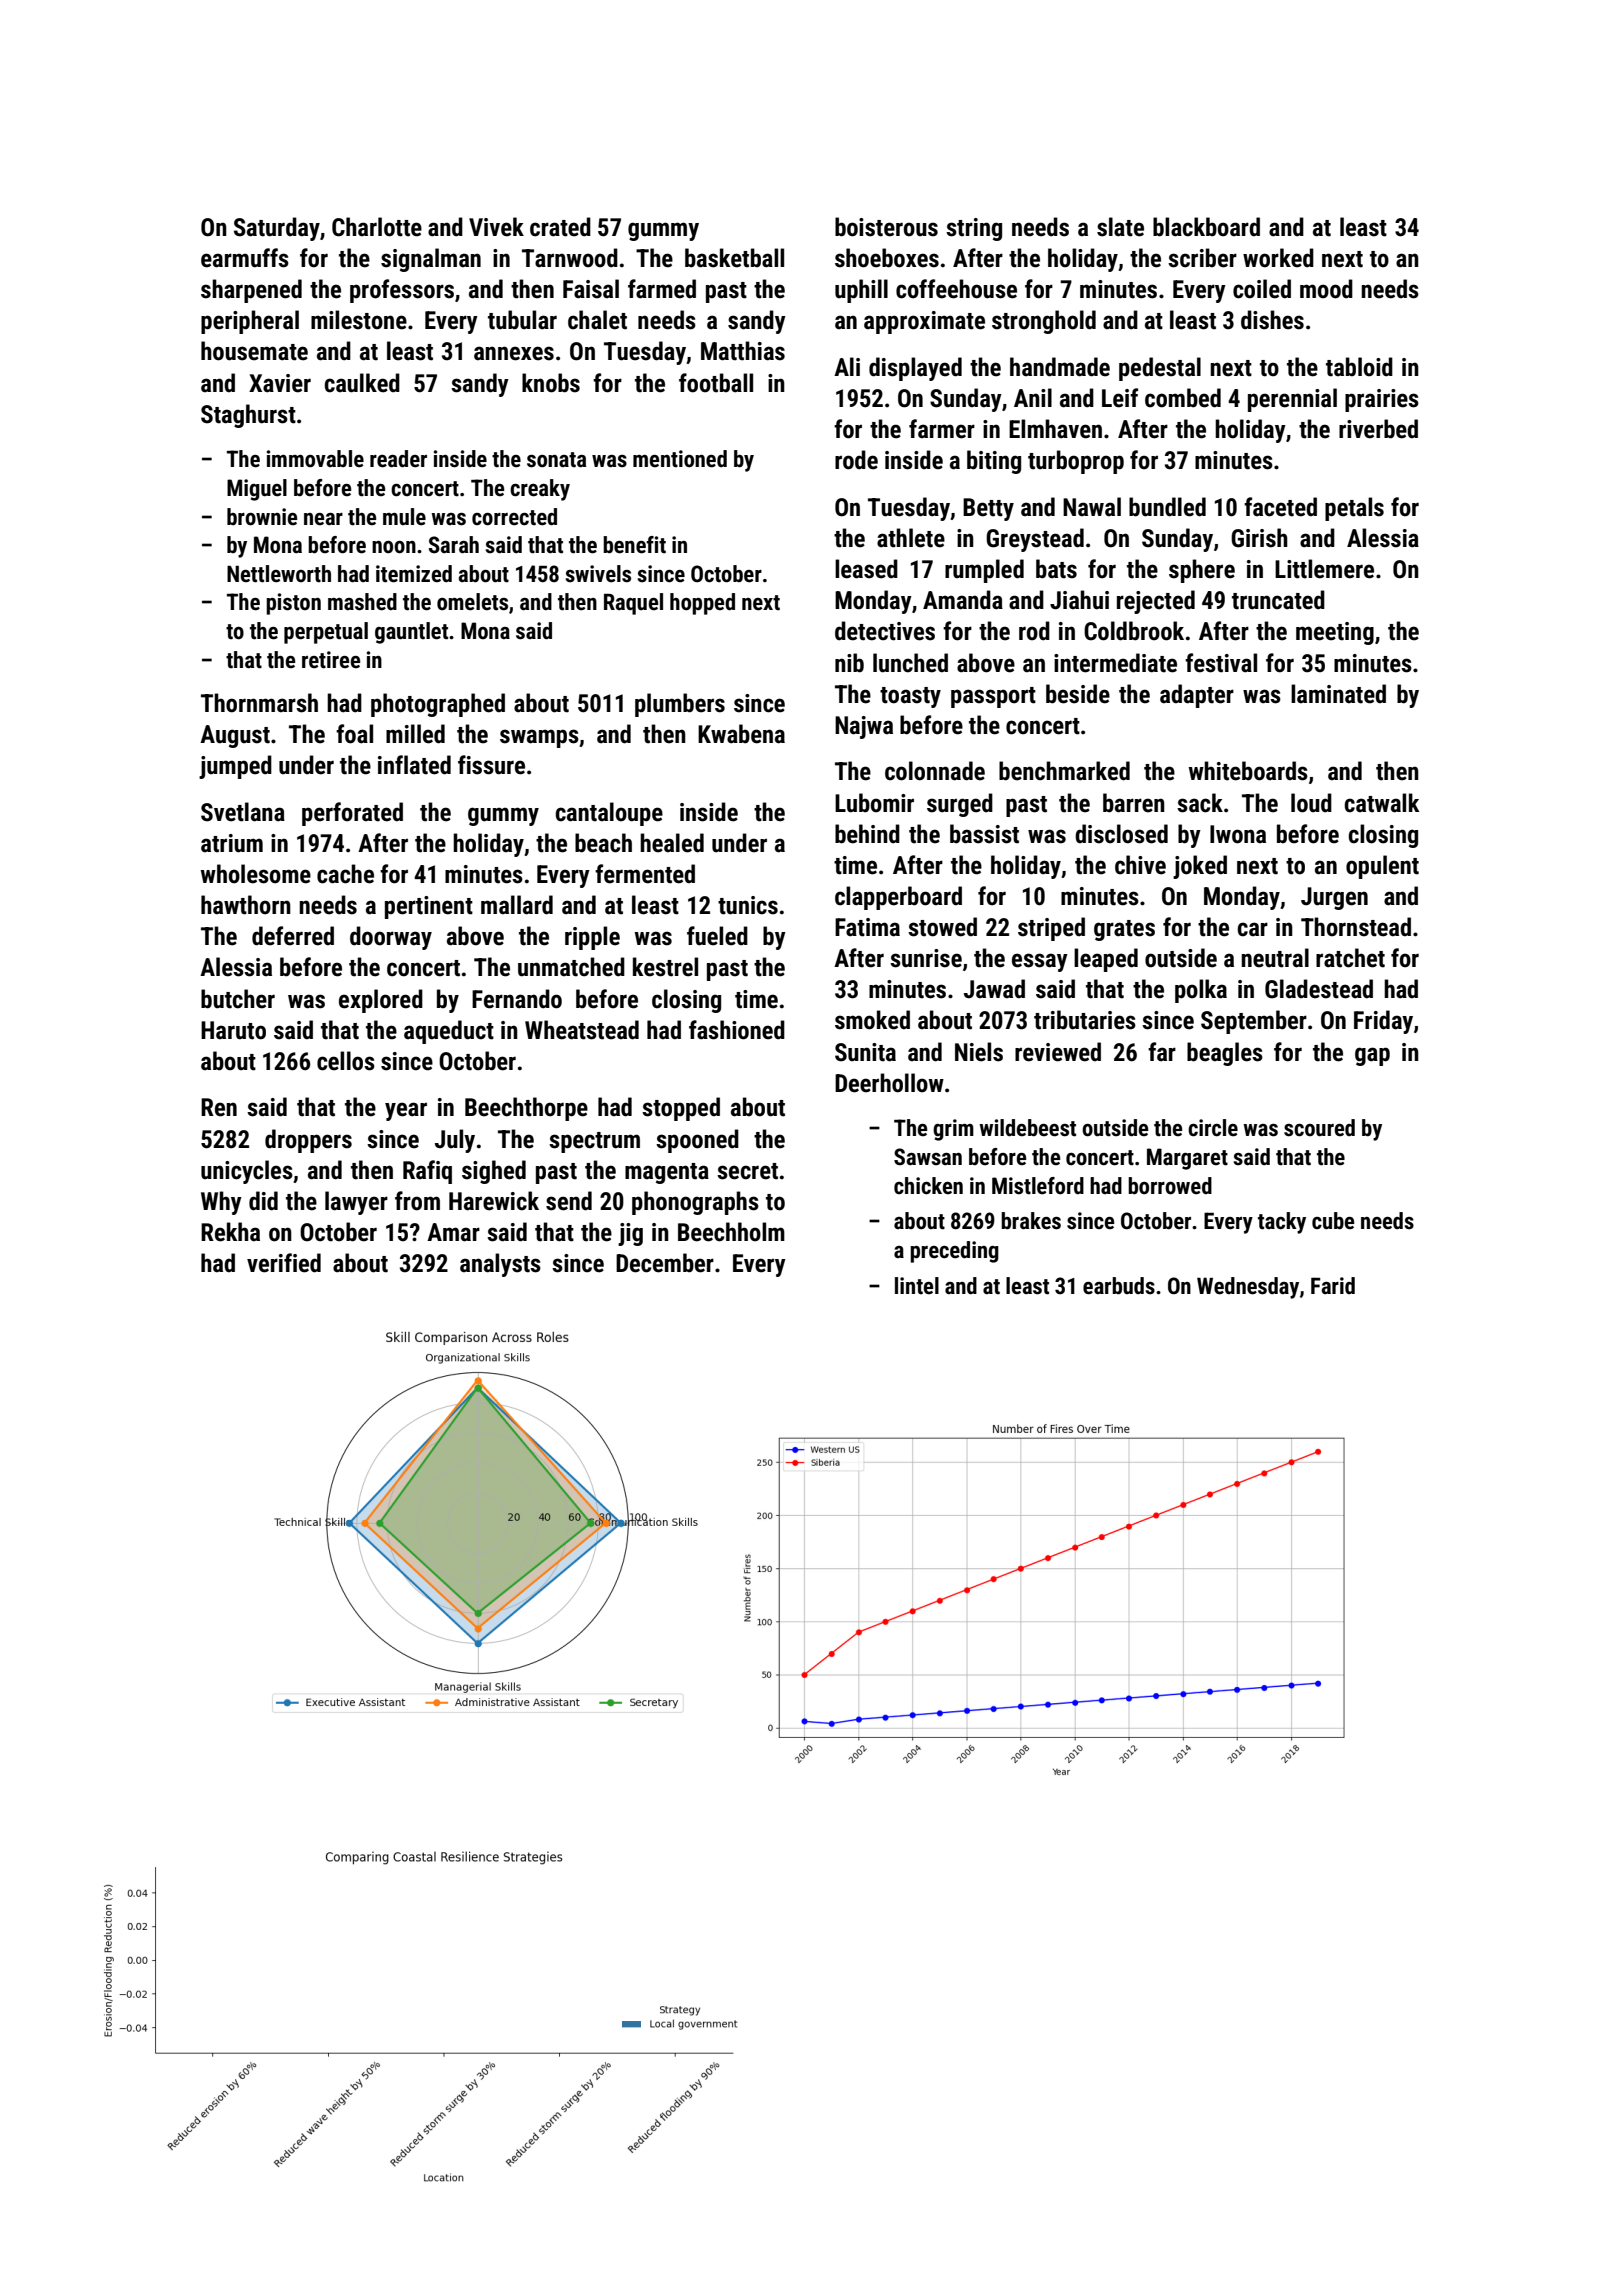  I want to click on hawthorn, so click(246, 905).
